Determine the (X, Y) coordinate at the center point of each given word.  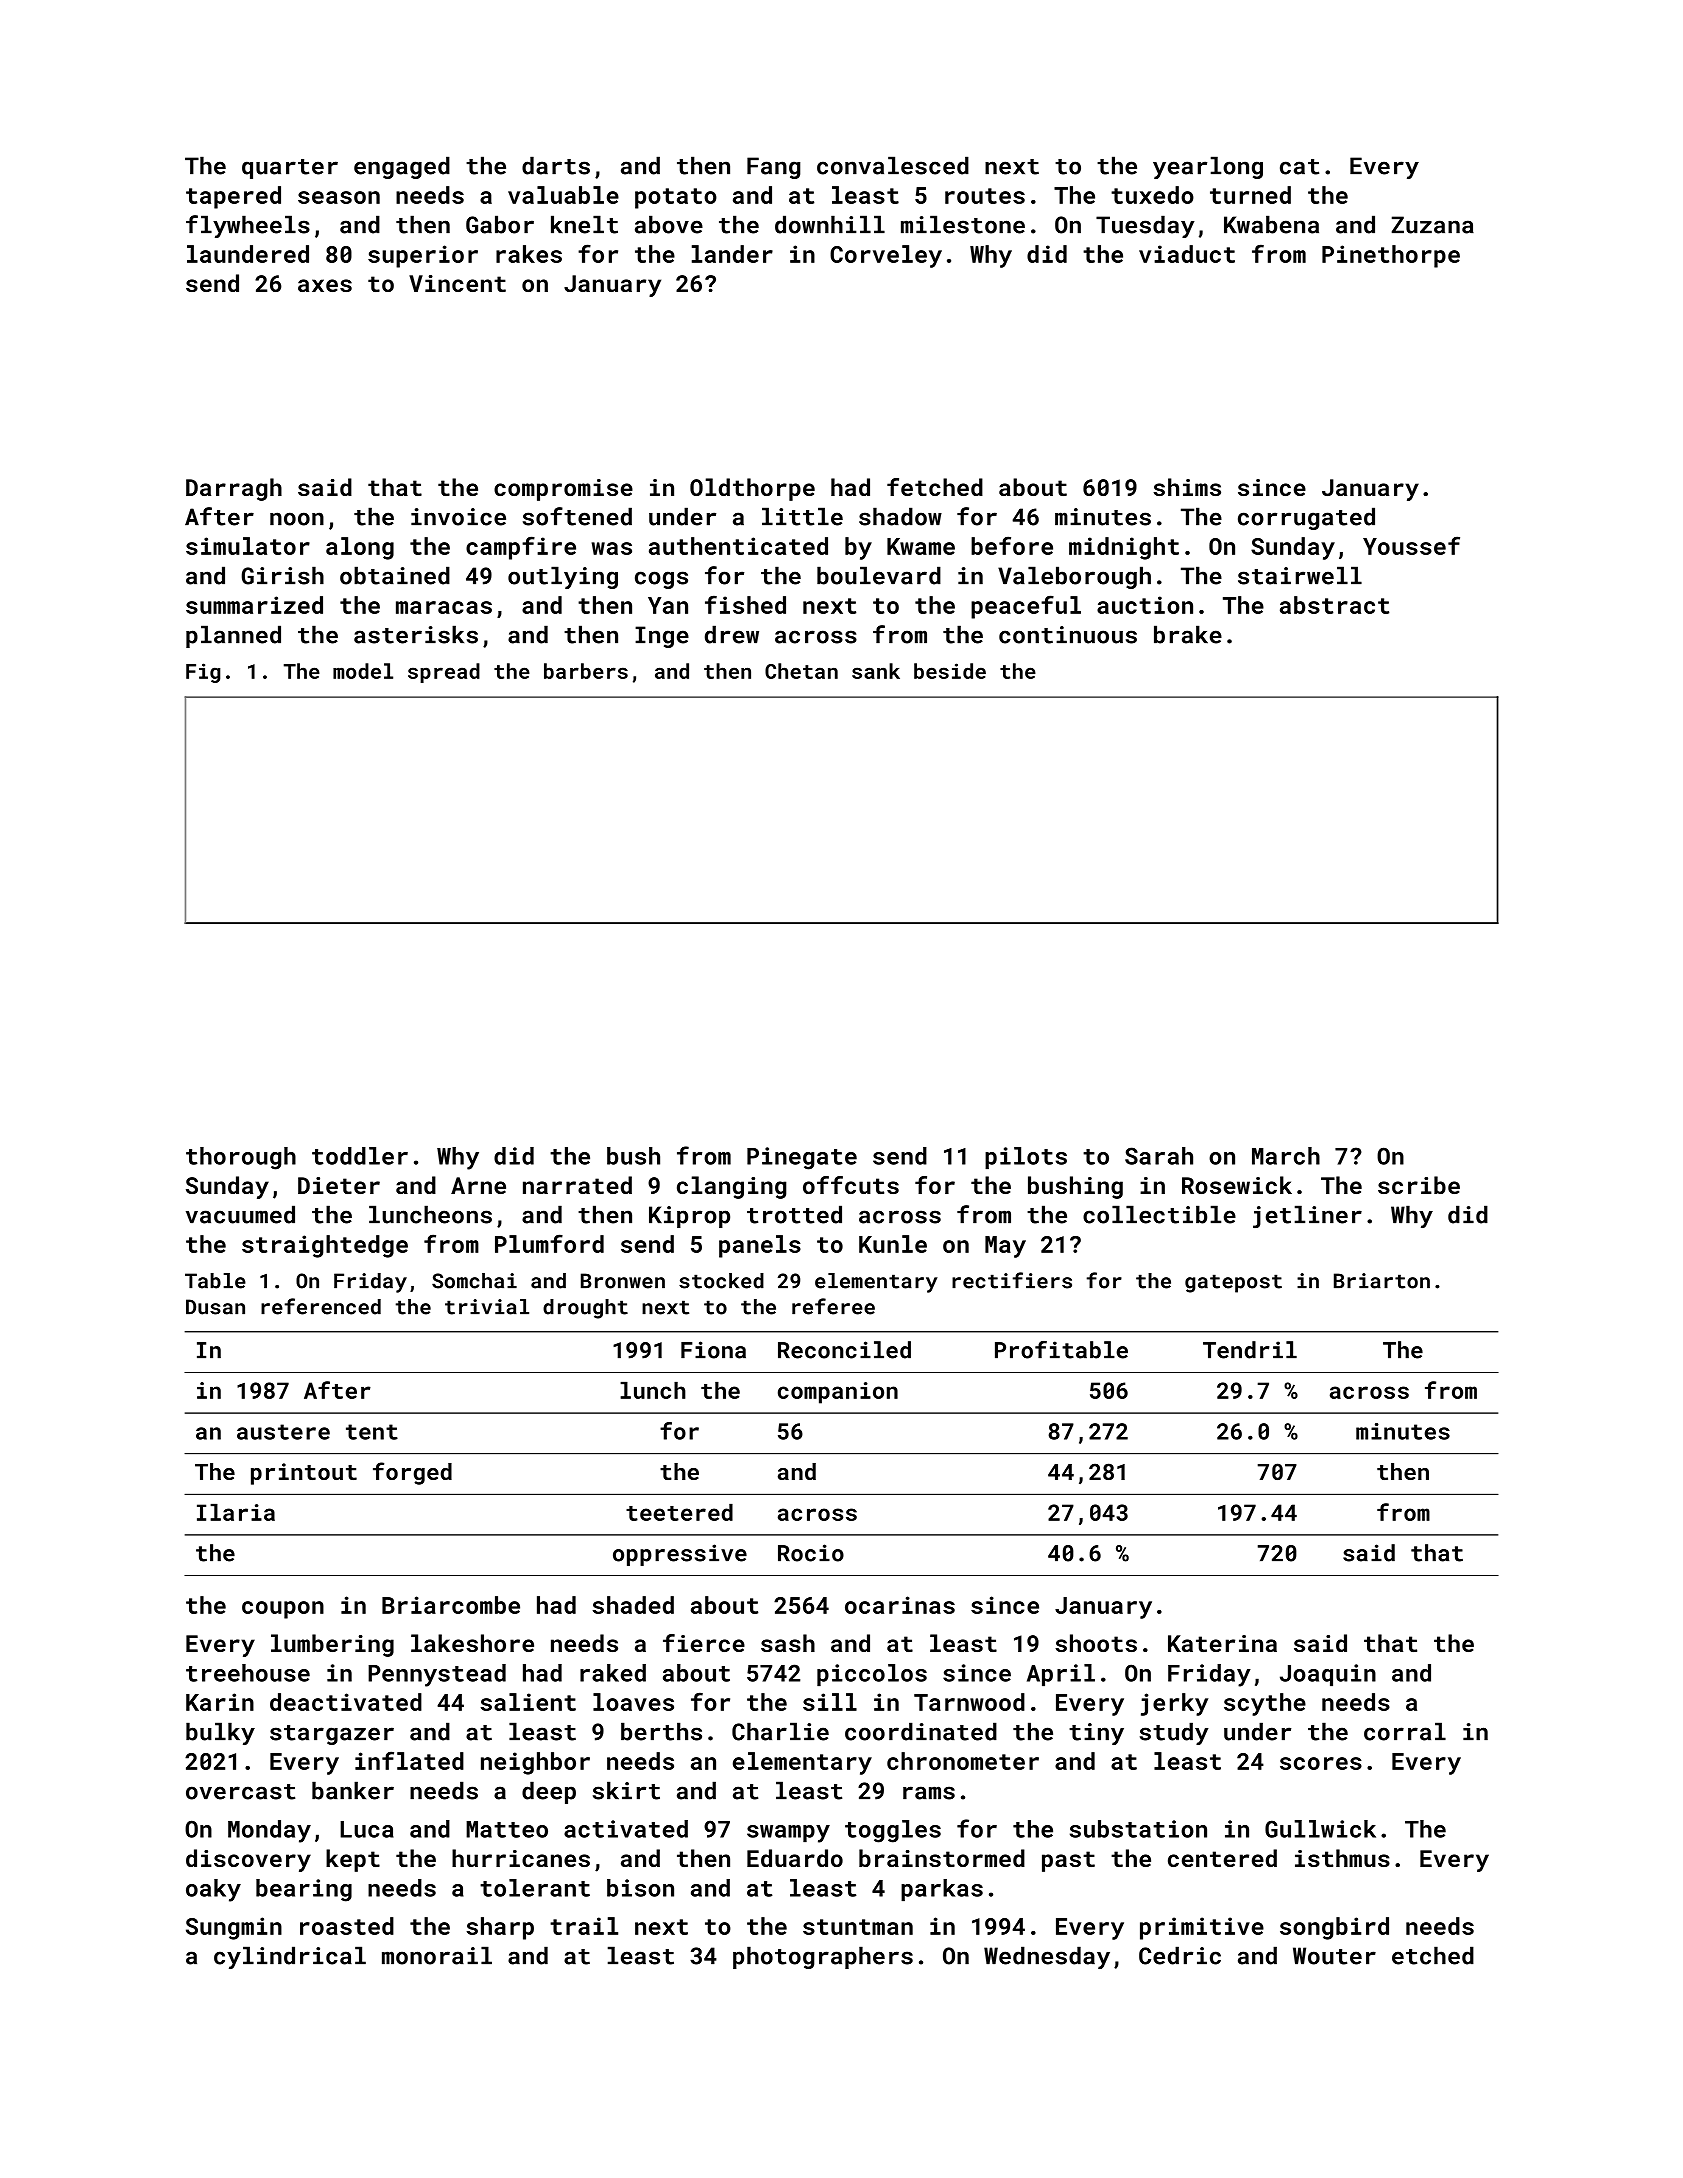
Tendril (1250, 1350)
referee (833, 1306)
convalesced (893, 165)
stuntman (858, 1927)
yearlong (1208, 167)
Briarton (1382, 1281)
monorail (437, 1955)
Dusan (215, 1307)
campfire (521, 548)
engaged (402, 167)
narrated (577, 1185)
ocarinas (900, 1605)
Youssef (1411, 545)
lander (732, 254)
